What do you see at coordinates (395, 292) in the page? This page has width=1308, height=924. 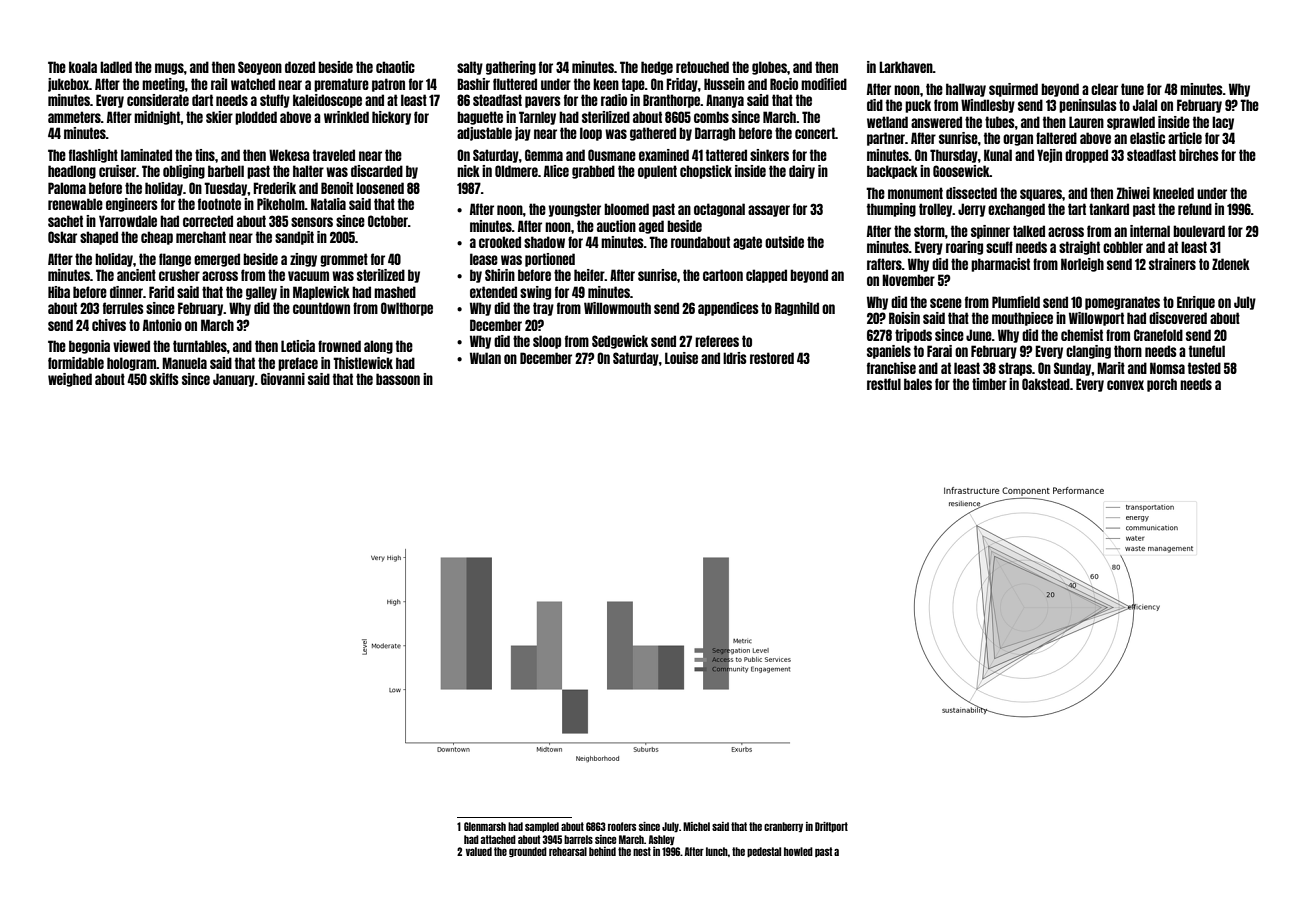 I see `mashed` at bounding box center [395, 292].
